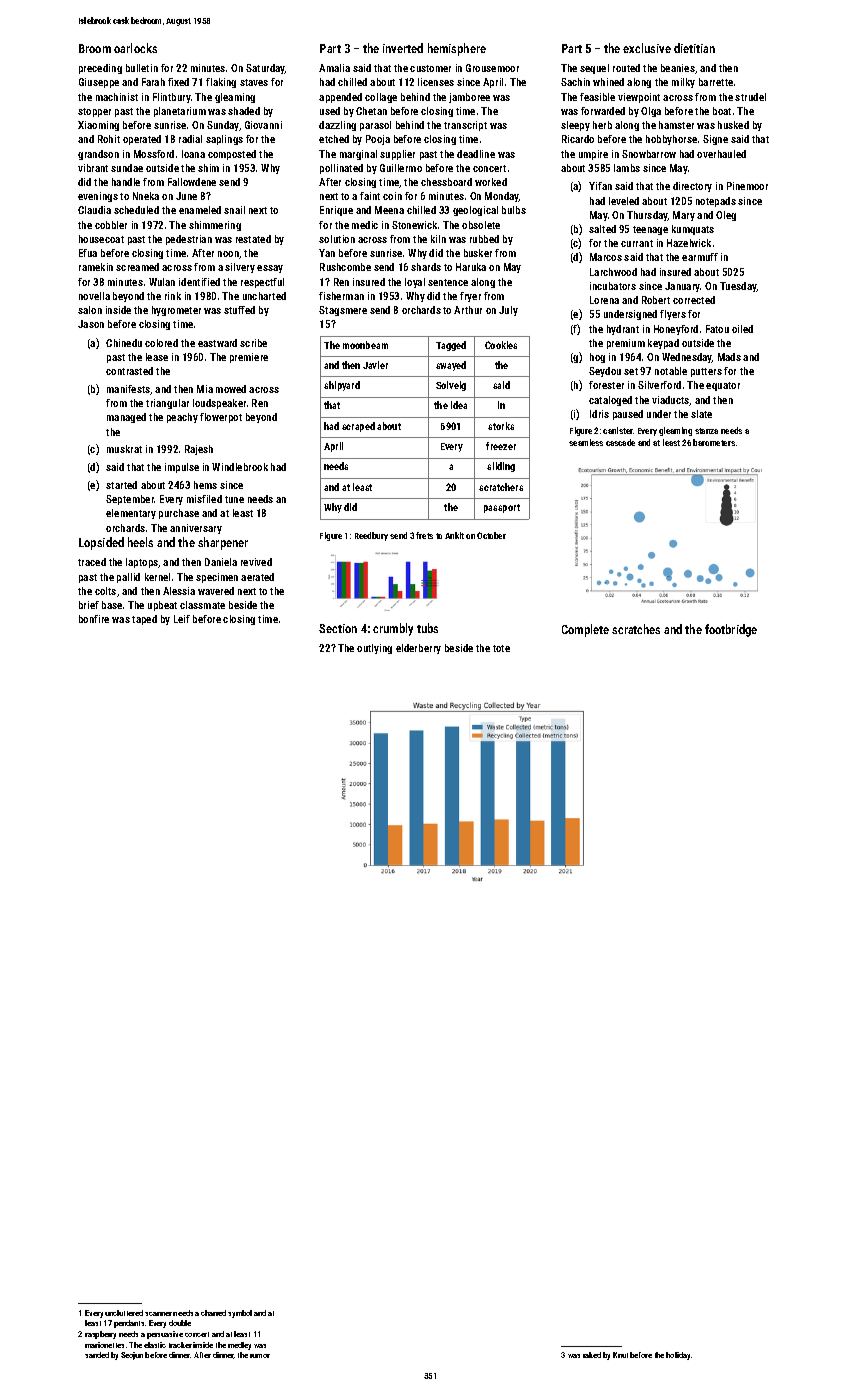  I want to click on scanner, so click(158, 1314).
